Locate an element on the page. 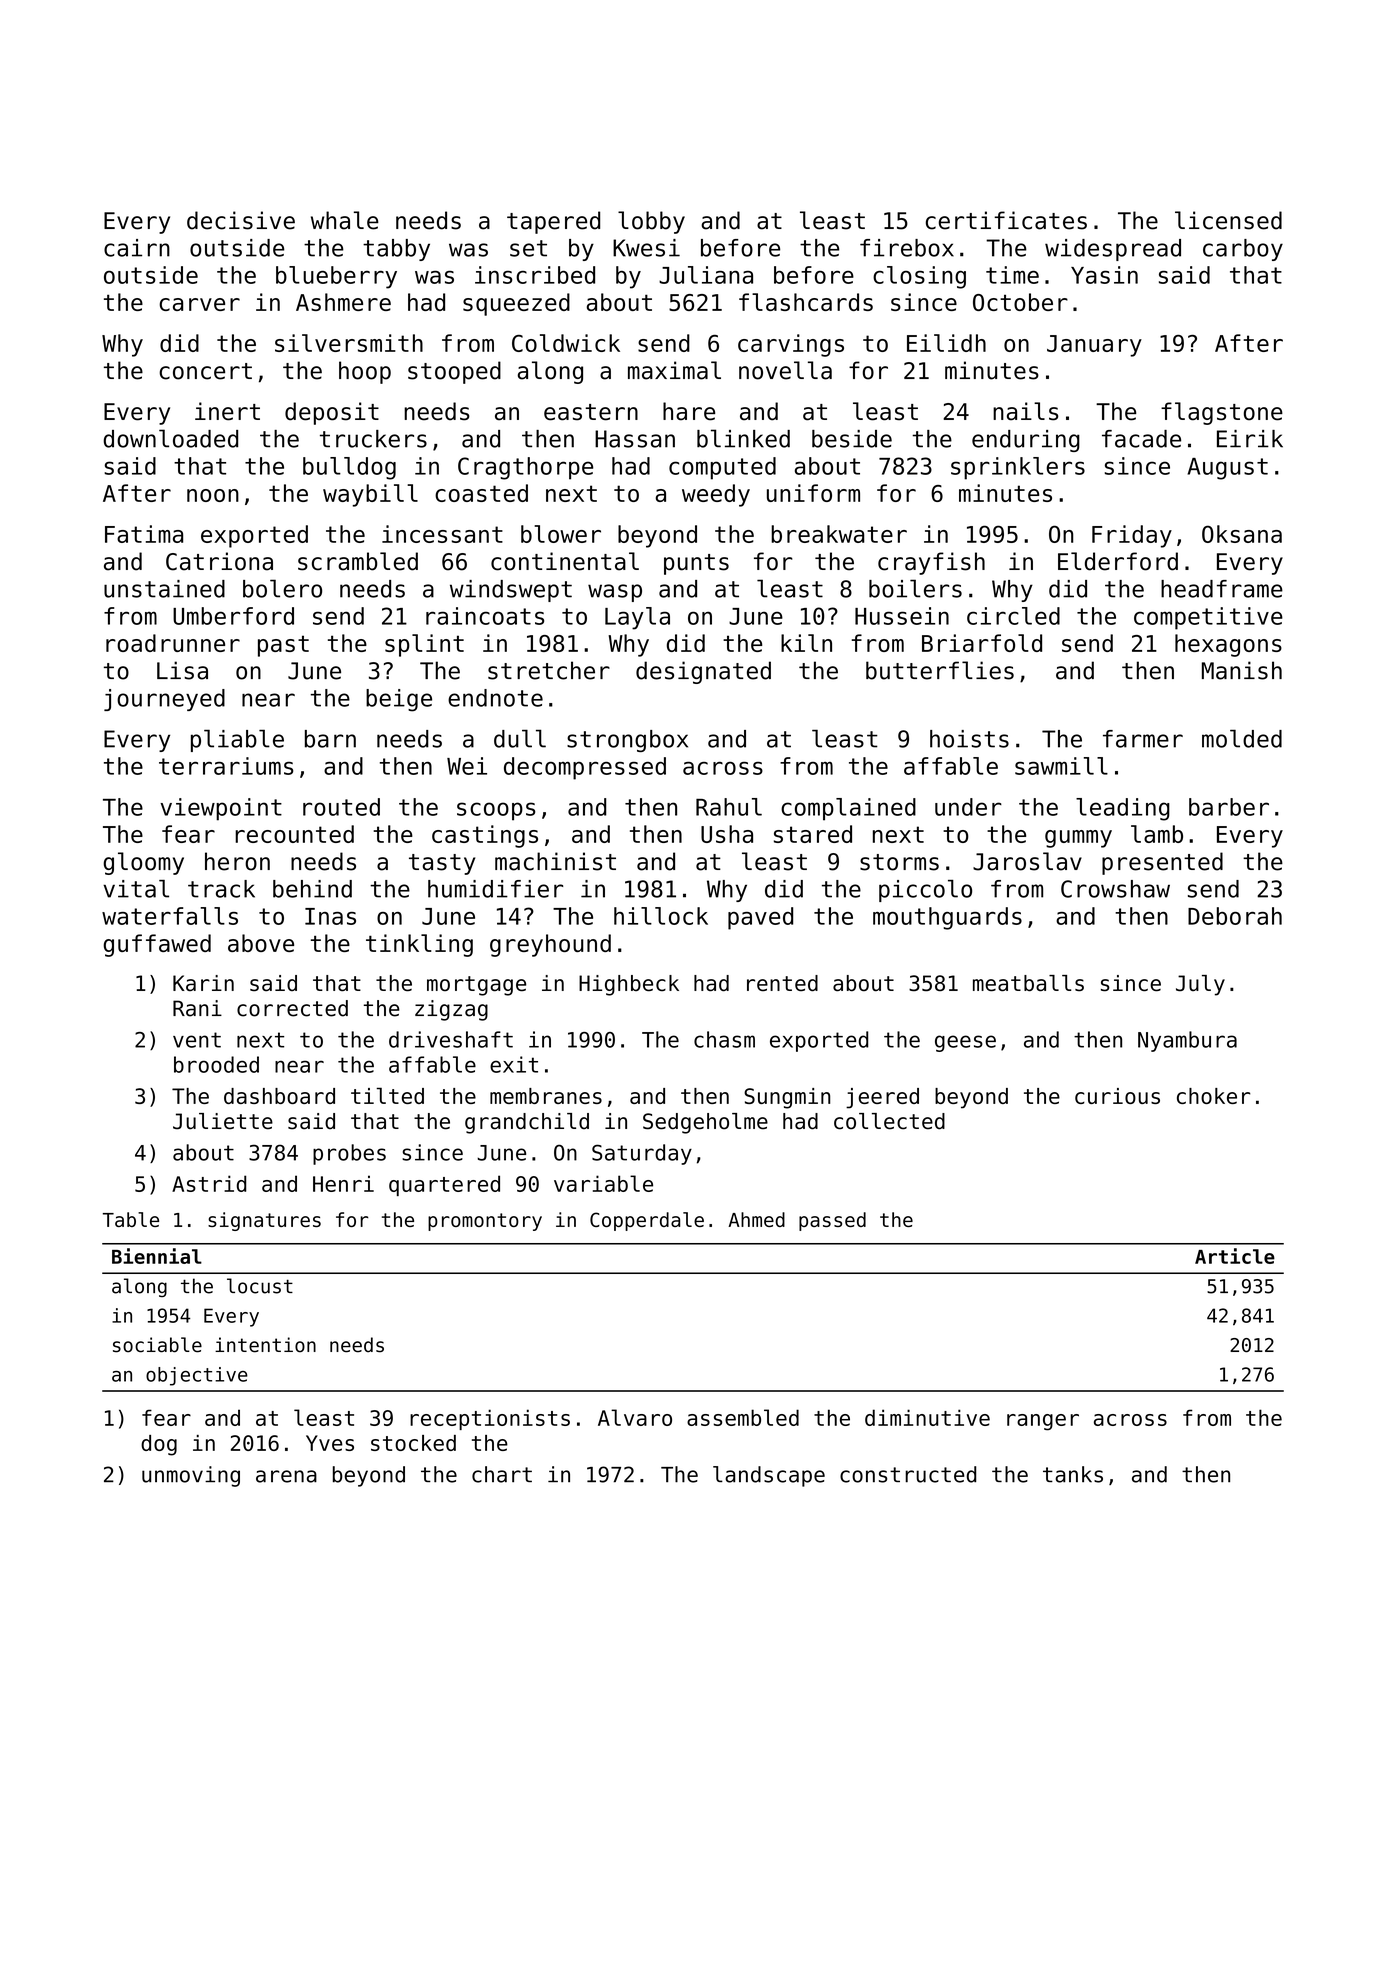  mortgage is located at coordinates (476, 986).
